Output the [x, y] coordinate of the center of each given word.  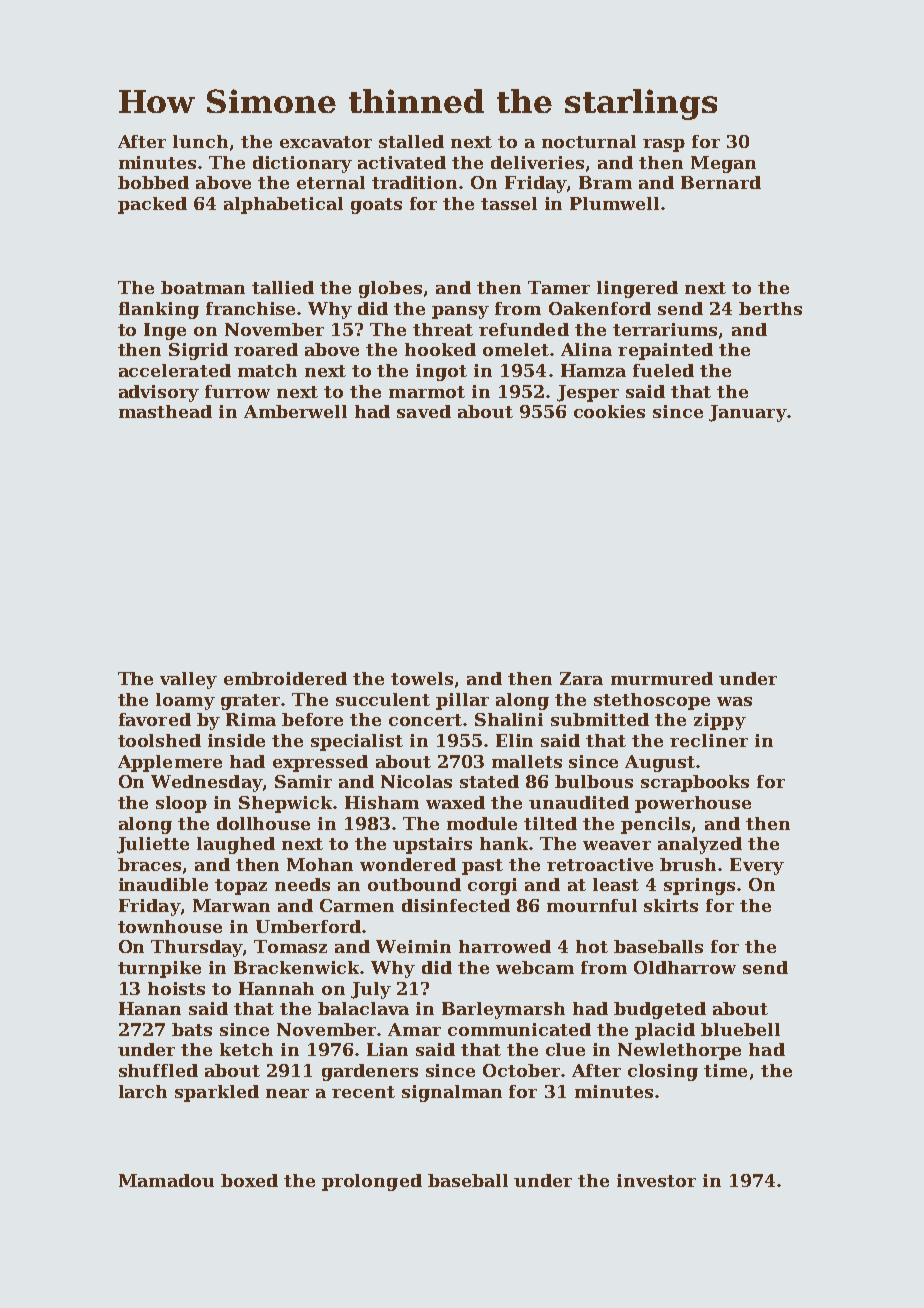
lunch [200, 141]
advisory [159, 393]
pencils [655, 825]
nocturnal [589, 141]
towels [422, 678]
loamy [185, 701]
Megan [723, 164]
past [482, 867]
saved [424, 411]
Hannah [276, 988]
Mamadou [166, 1180]
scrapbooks [695, 783]
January [748, 413]
